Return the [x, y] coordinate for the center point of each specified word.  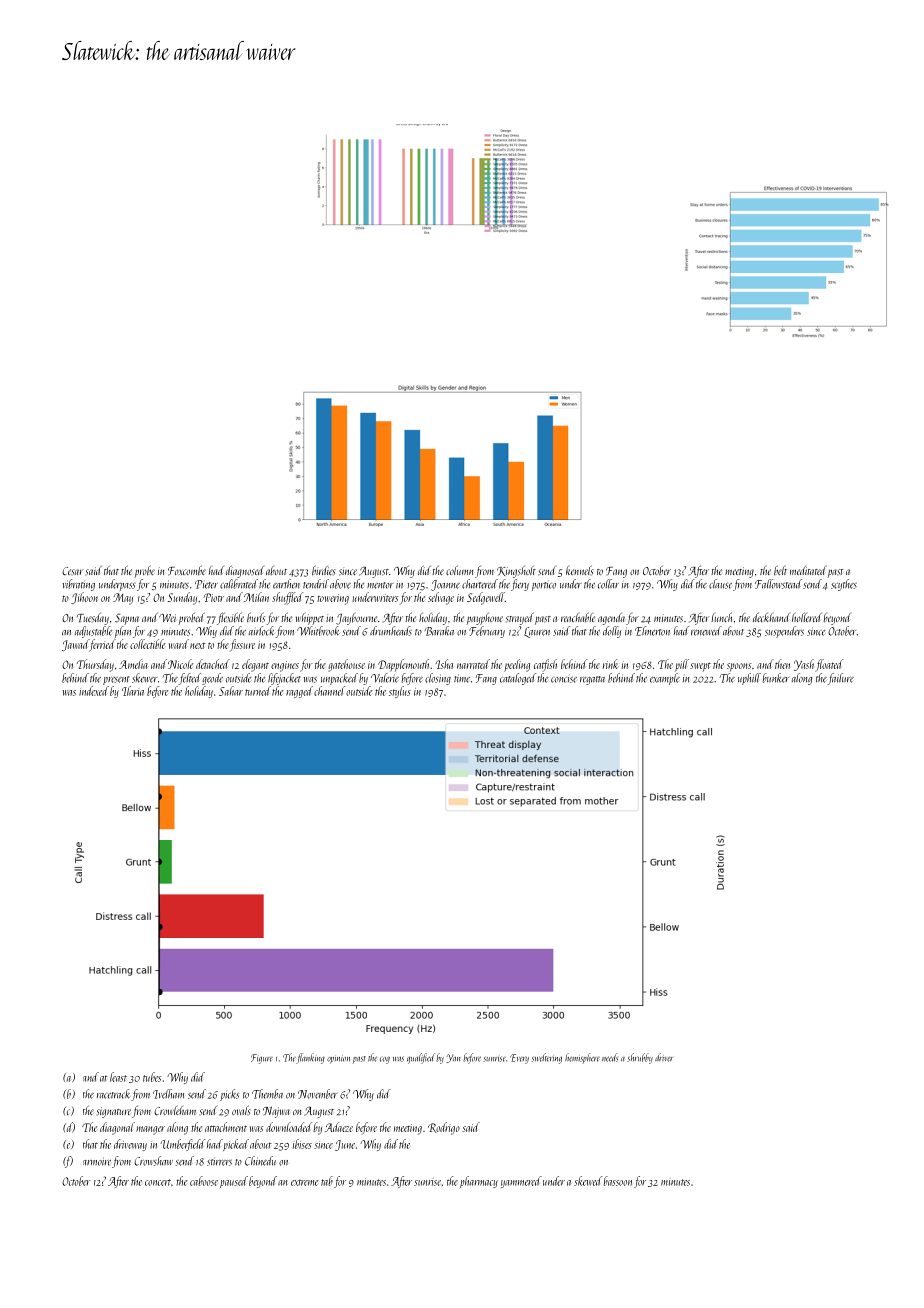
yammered [521, 1182]
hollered [807, 617]
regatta [592, 680]
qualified [421, 1058]
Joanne [445, 585]
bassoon [618, 1181]
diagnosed [245, 571]
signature [113, 1112]
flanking [310, 1058]
